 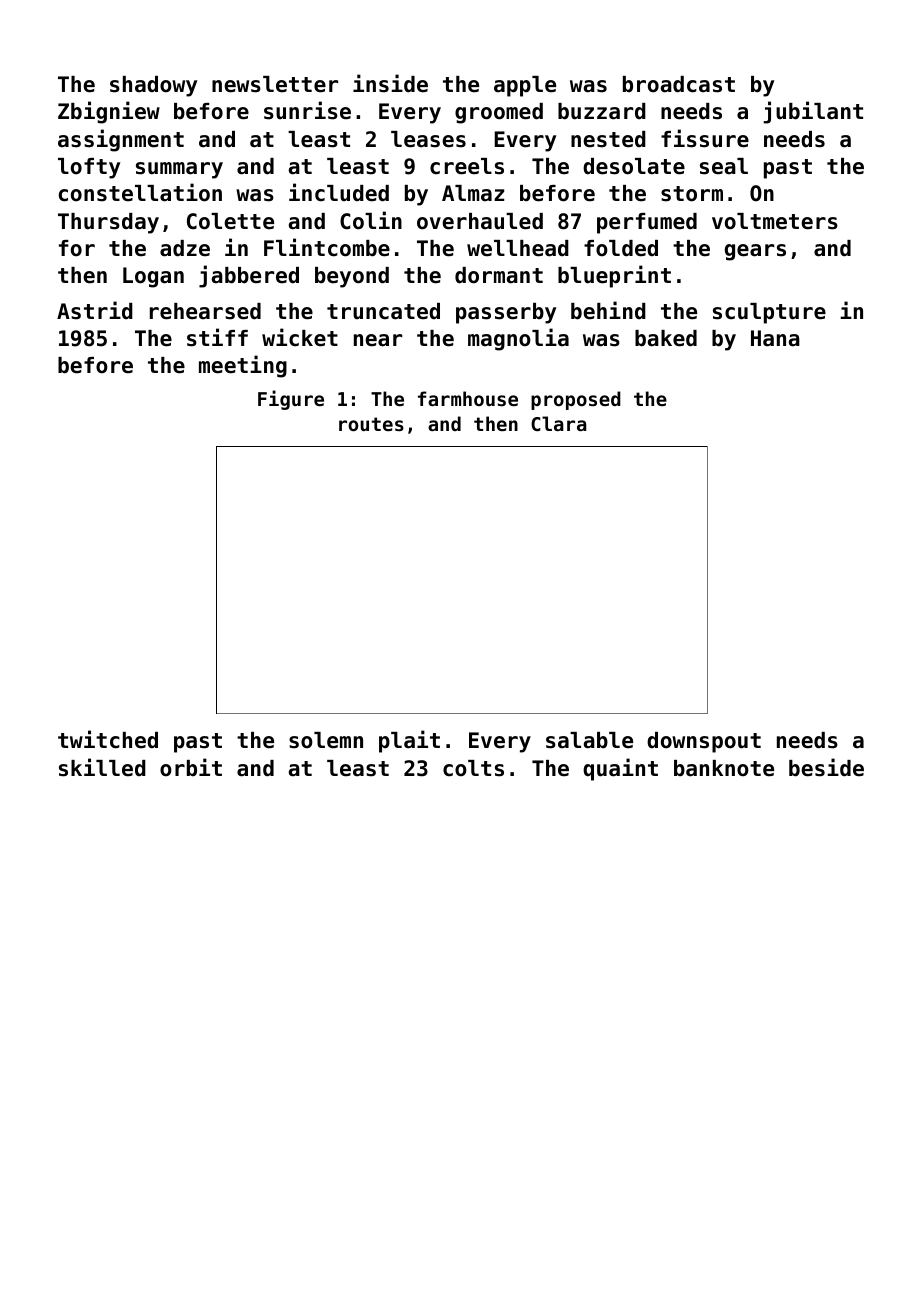 I want to click on voltmeters, so click(x=775, y=221).
